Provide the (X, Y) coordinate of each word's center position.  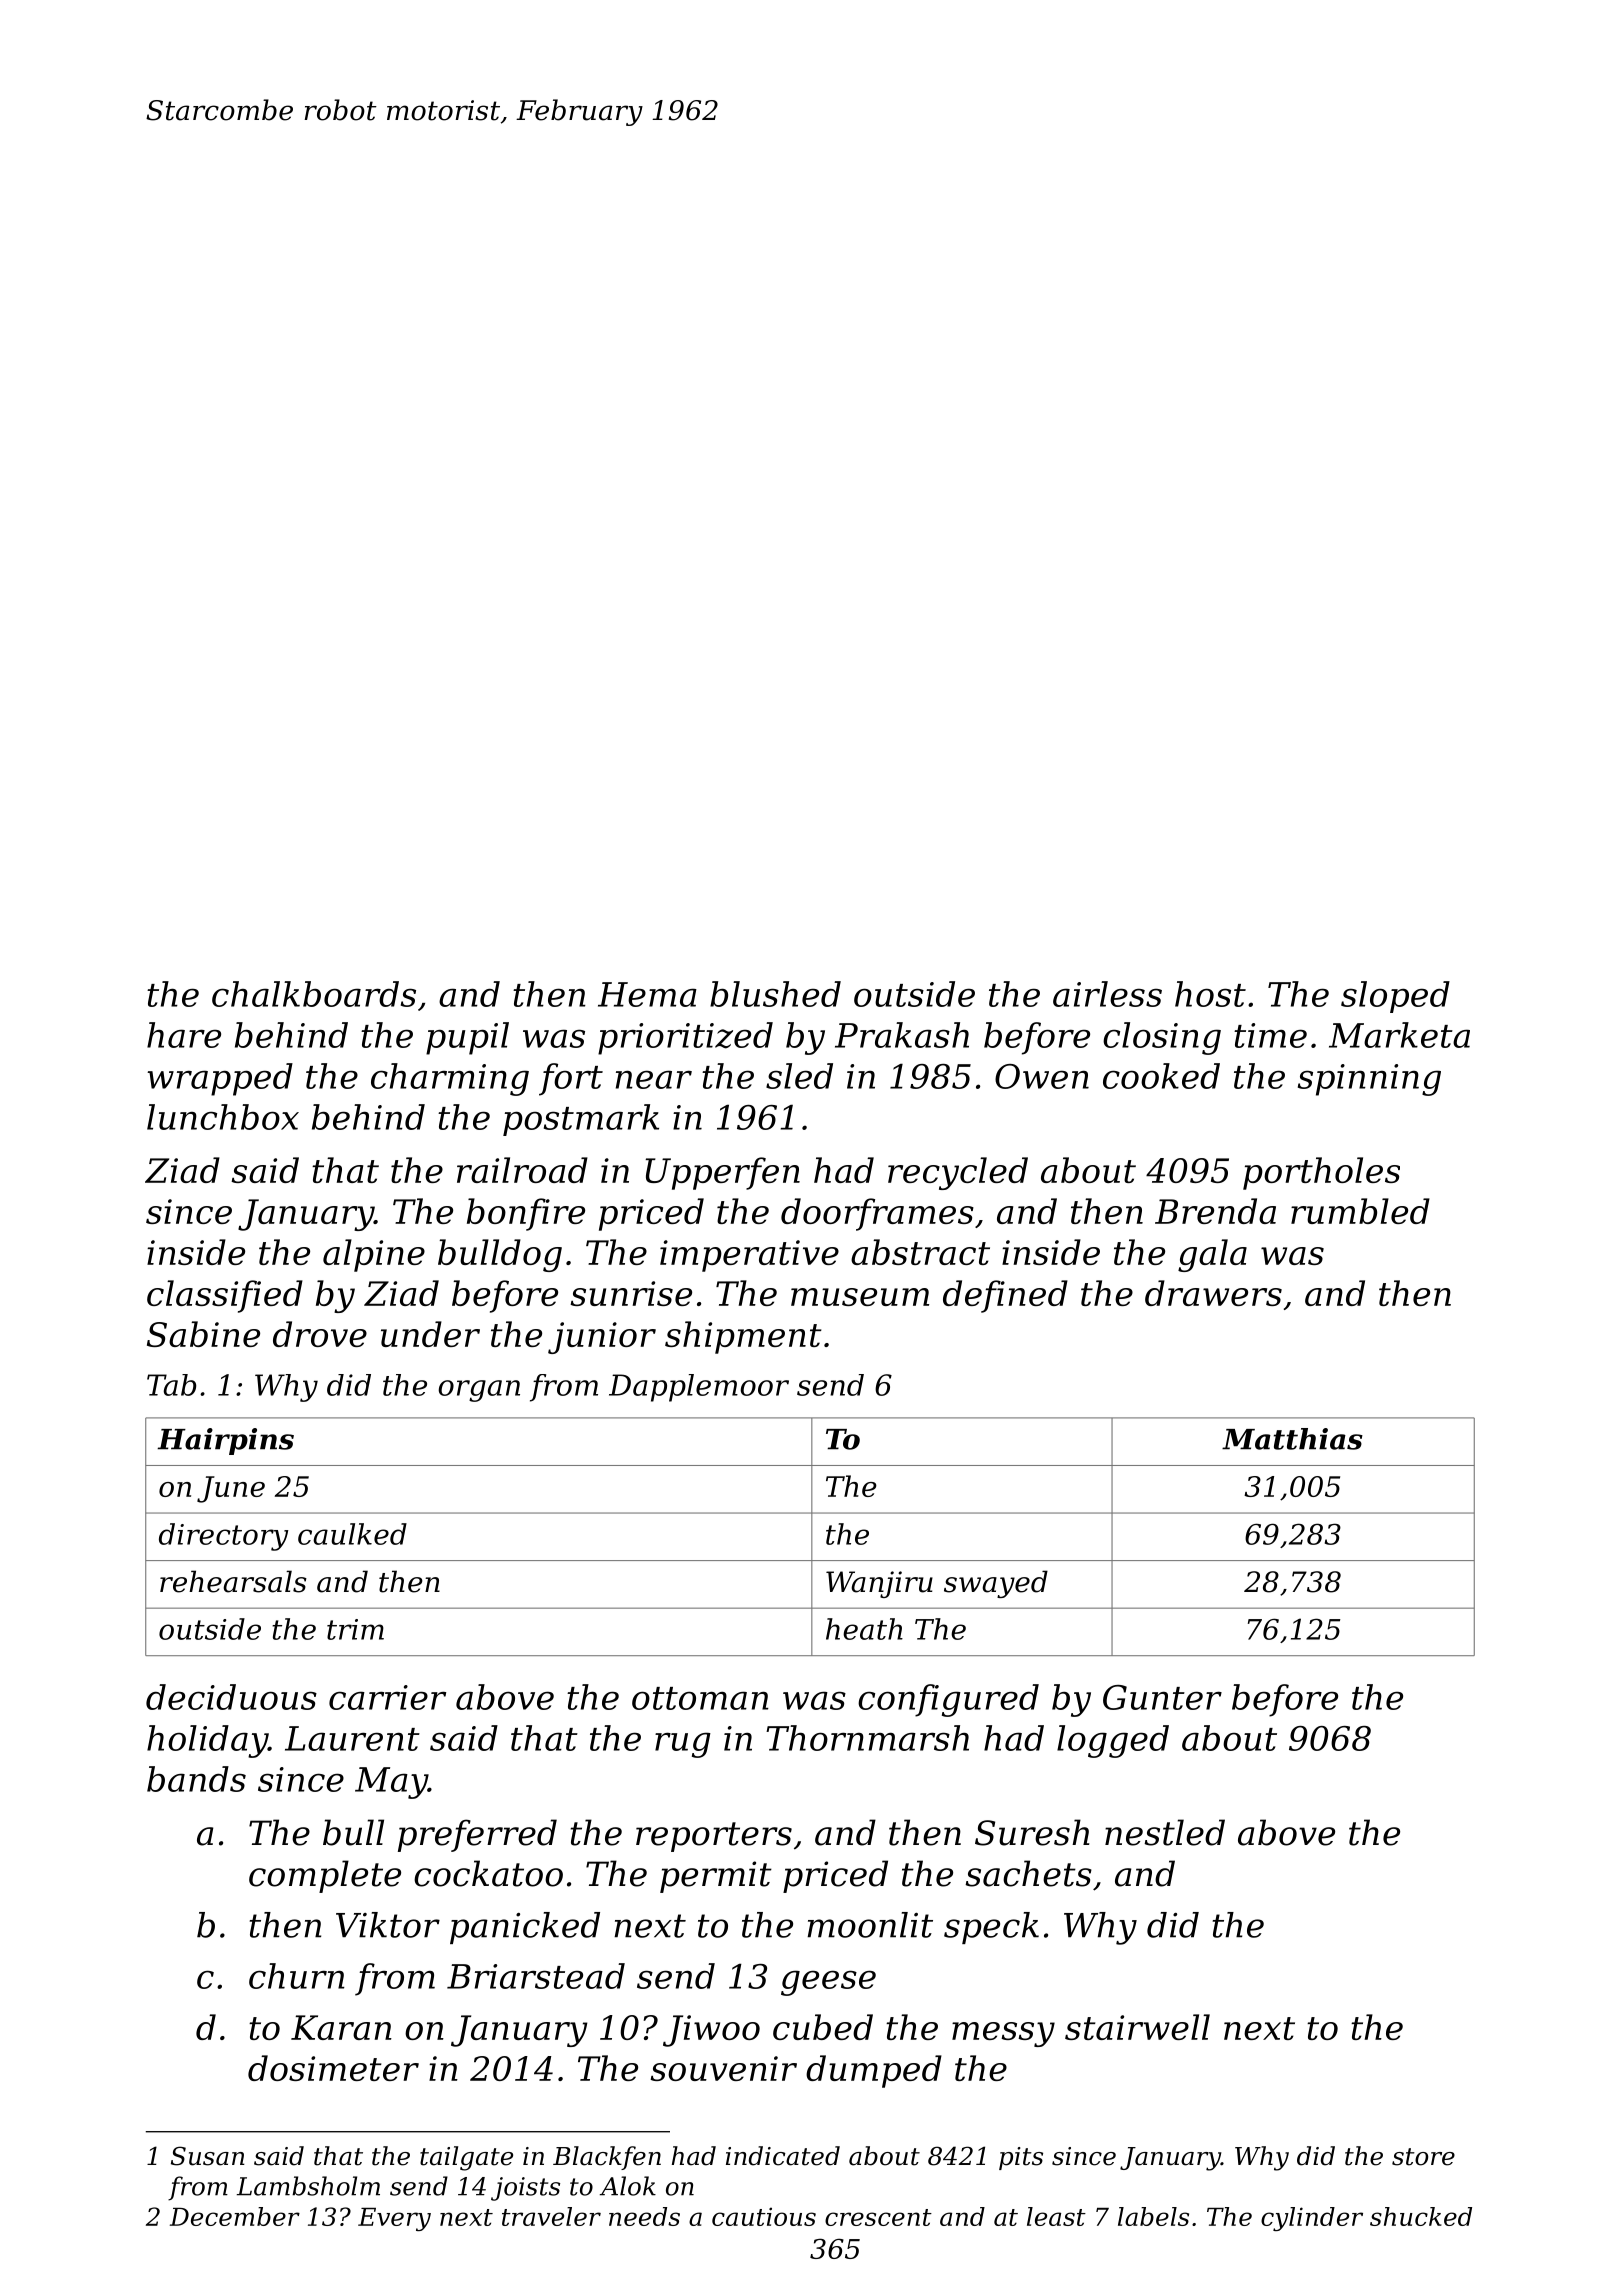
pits (1021, 2158)
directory (223, 1537)
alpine (374, 1255)
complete (325, 1876)
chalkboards (314, 994)
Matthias (1292, 1439)
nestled (1165, 1832)
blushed (775, 994)
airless (1107, 994)
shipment (743, 1337)
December (235, 2216)
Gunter (1162, 1697)
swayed (996, 1584)
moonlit (870, 1925)
